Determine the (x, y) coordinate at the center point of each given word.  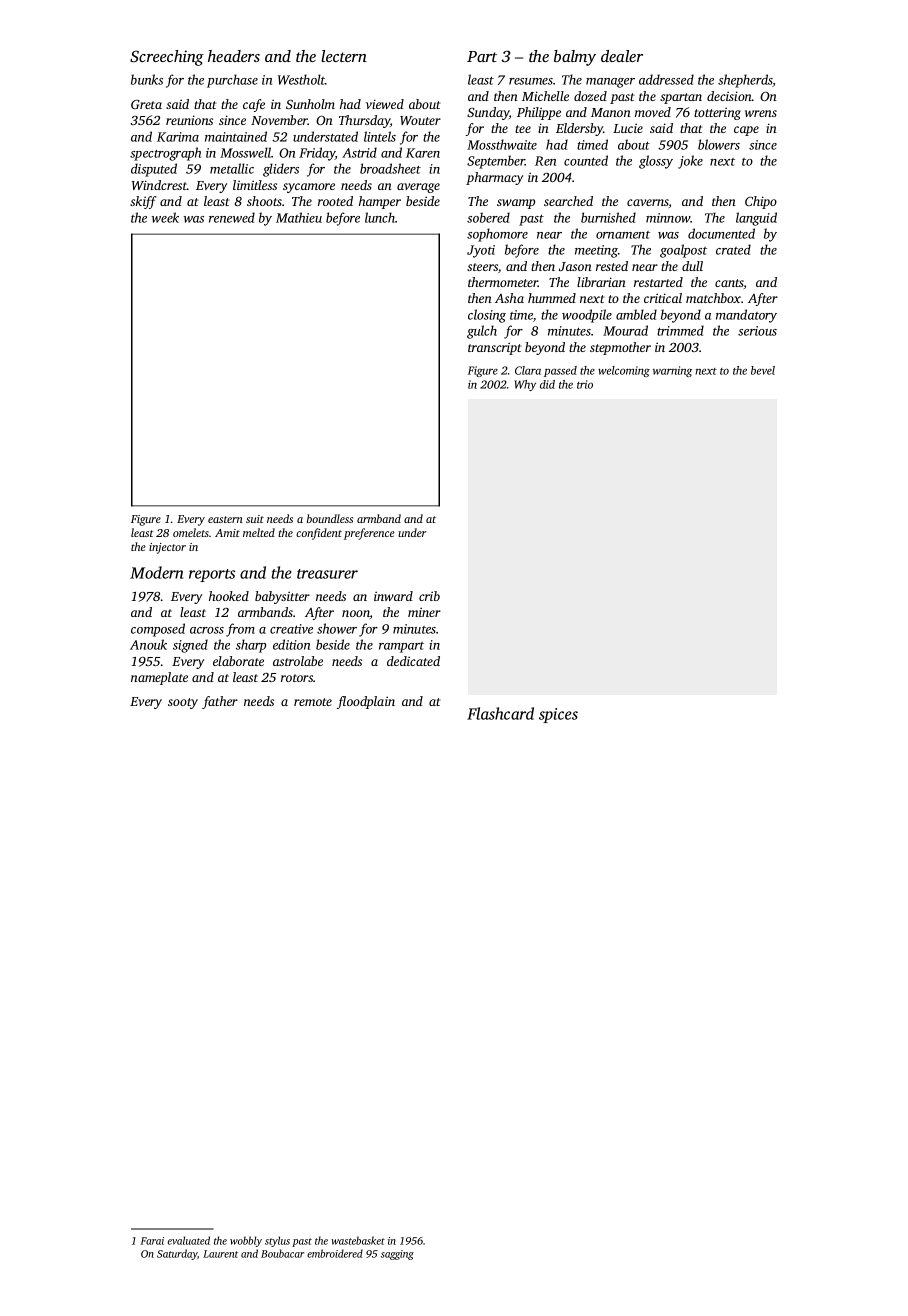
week (165, 217)
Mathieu (299, 217)
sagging (397, 1255)
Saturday (177, 1254)
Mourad (625, 330)
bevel (763, 370)
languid (756, 219)
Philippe (539, 113)
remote (313, 702)
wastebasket (358, 1240)
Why (525, 385)
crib (429, 596)
